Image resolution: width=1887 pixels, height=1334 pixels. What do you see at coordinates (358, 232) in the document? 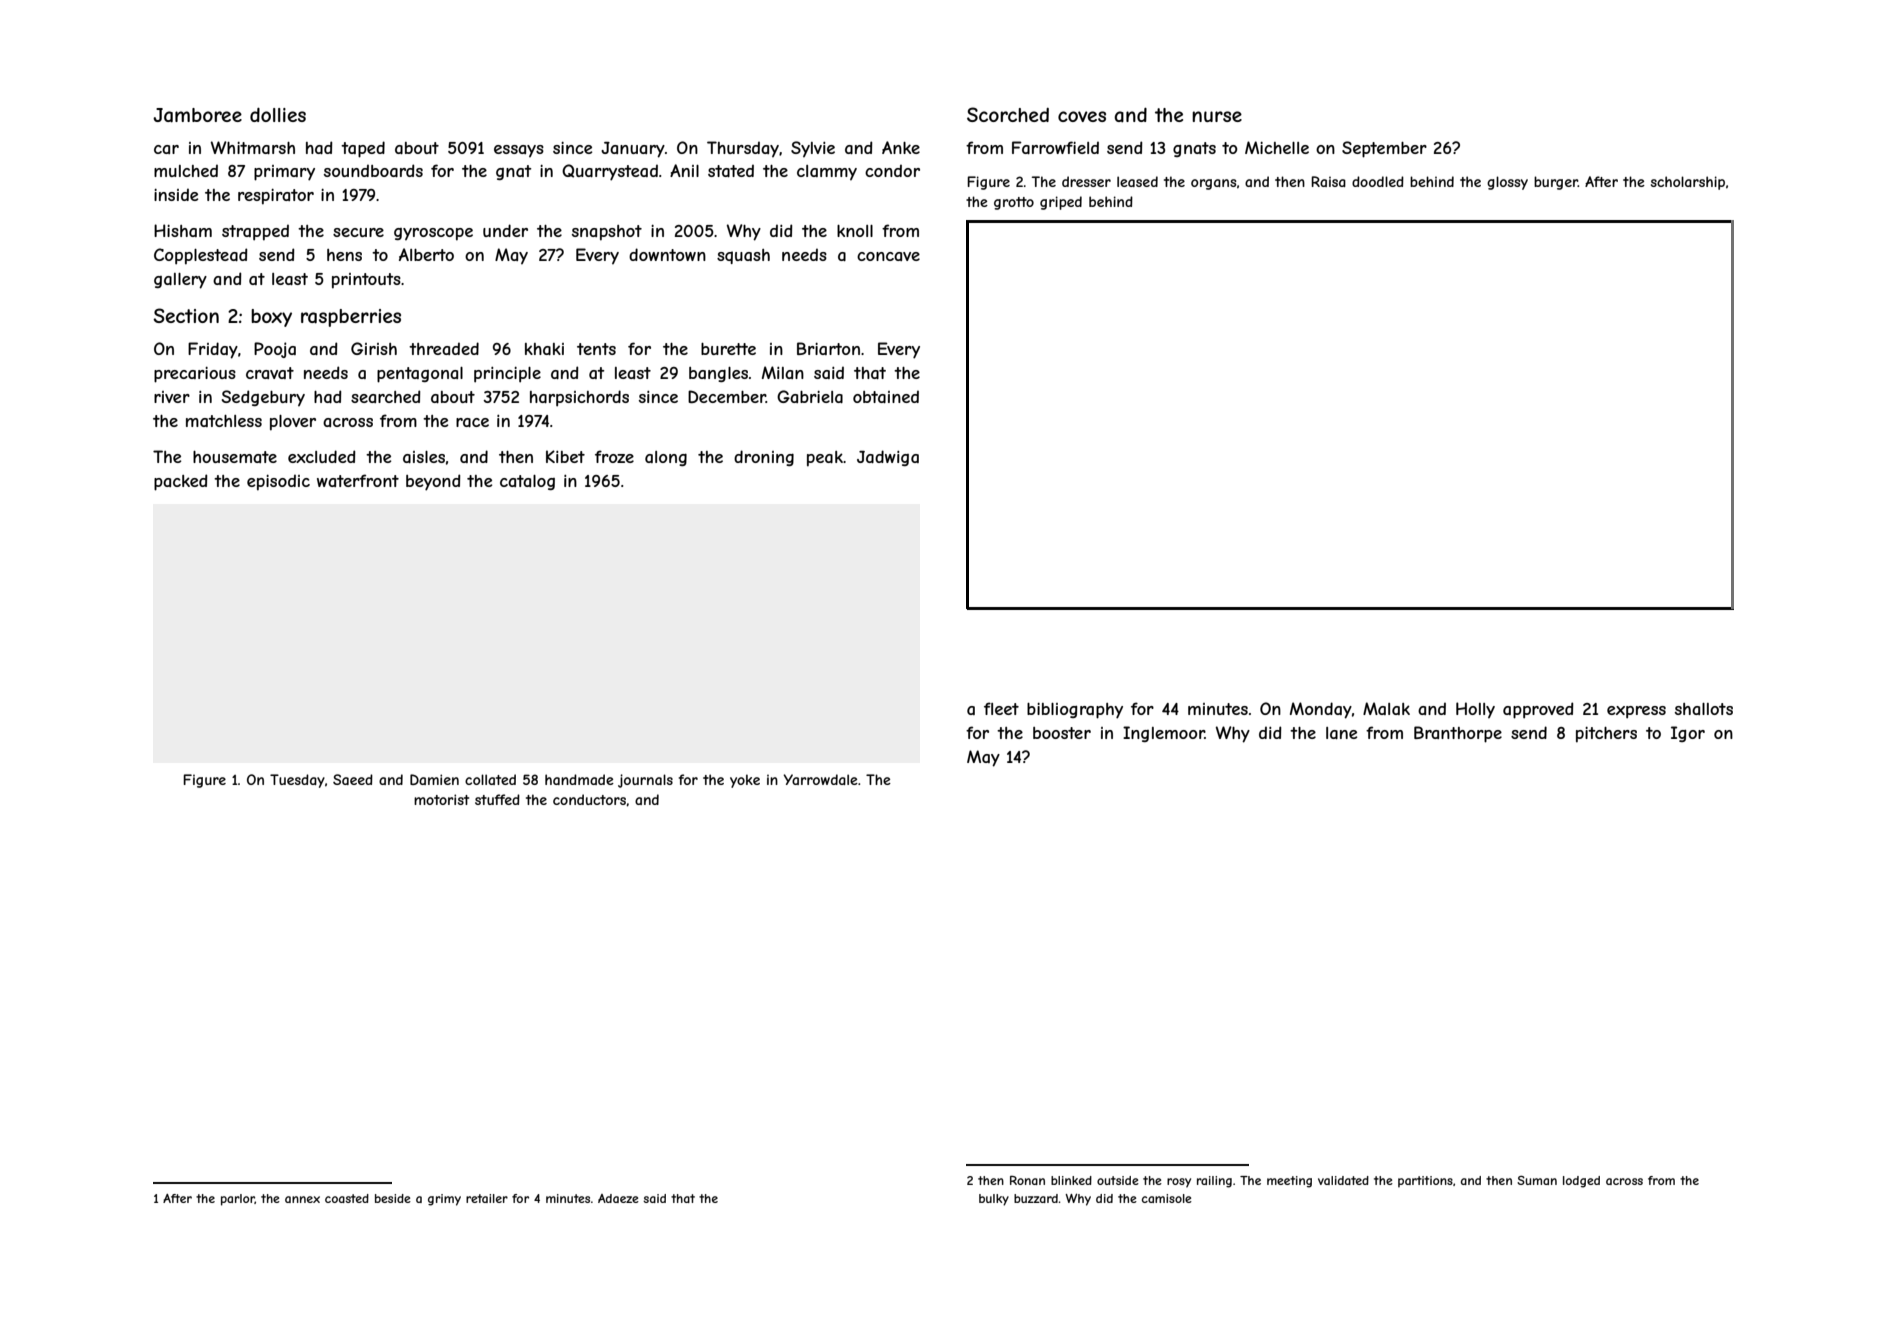
I see `secure` at bounding box center [358, 232].
